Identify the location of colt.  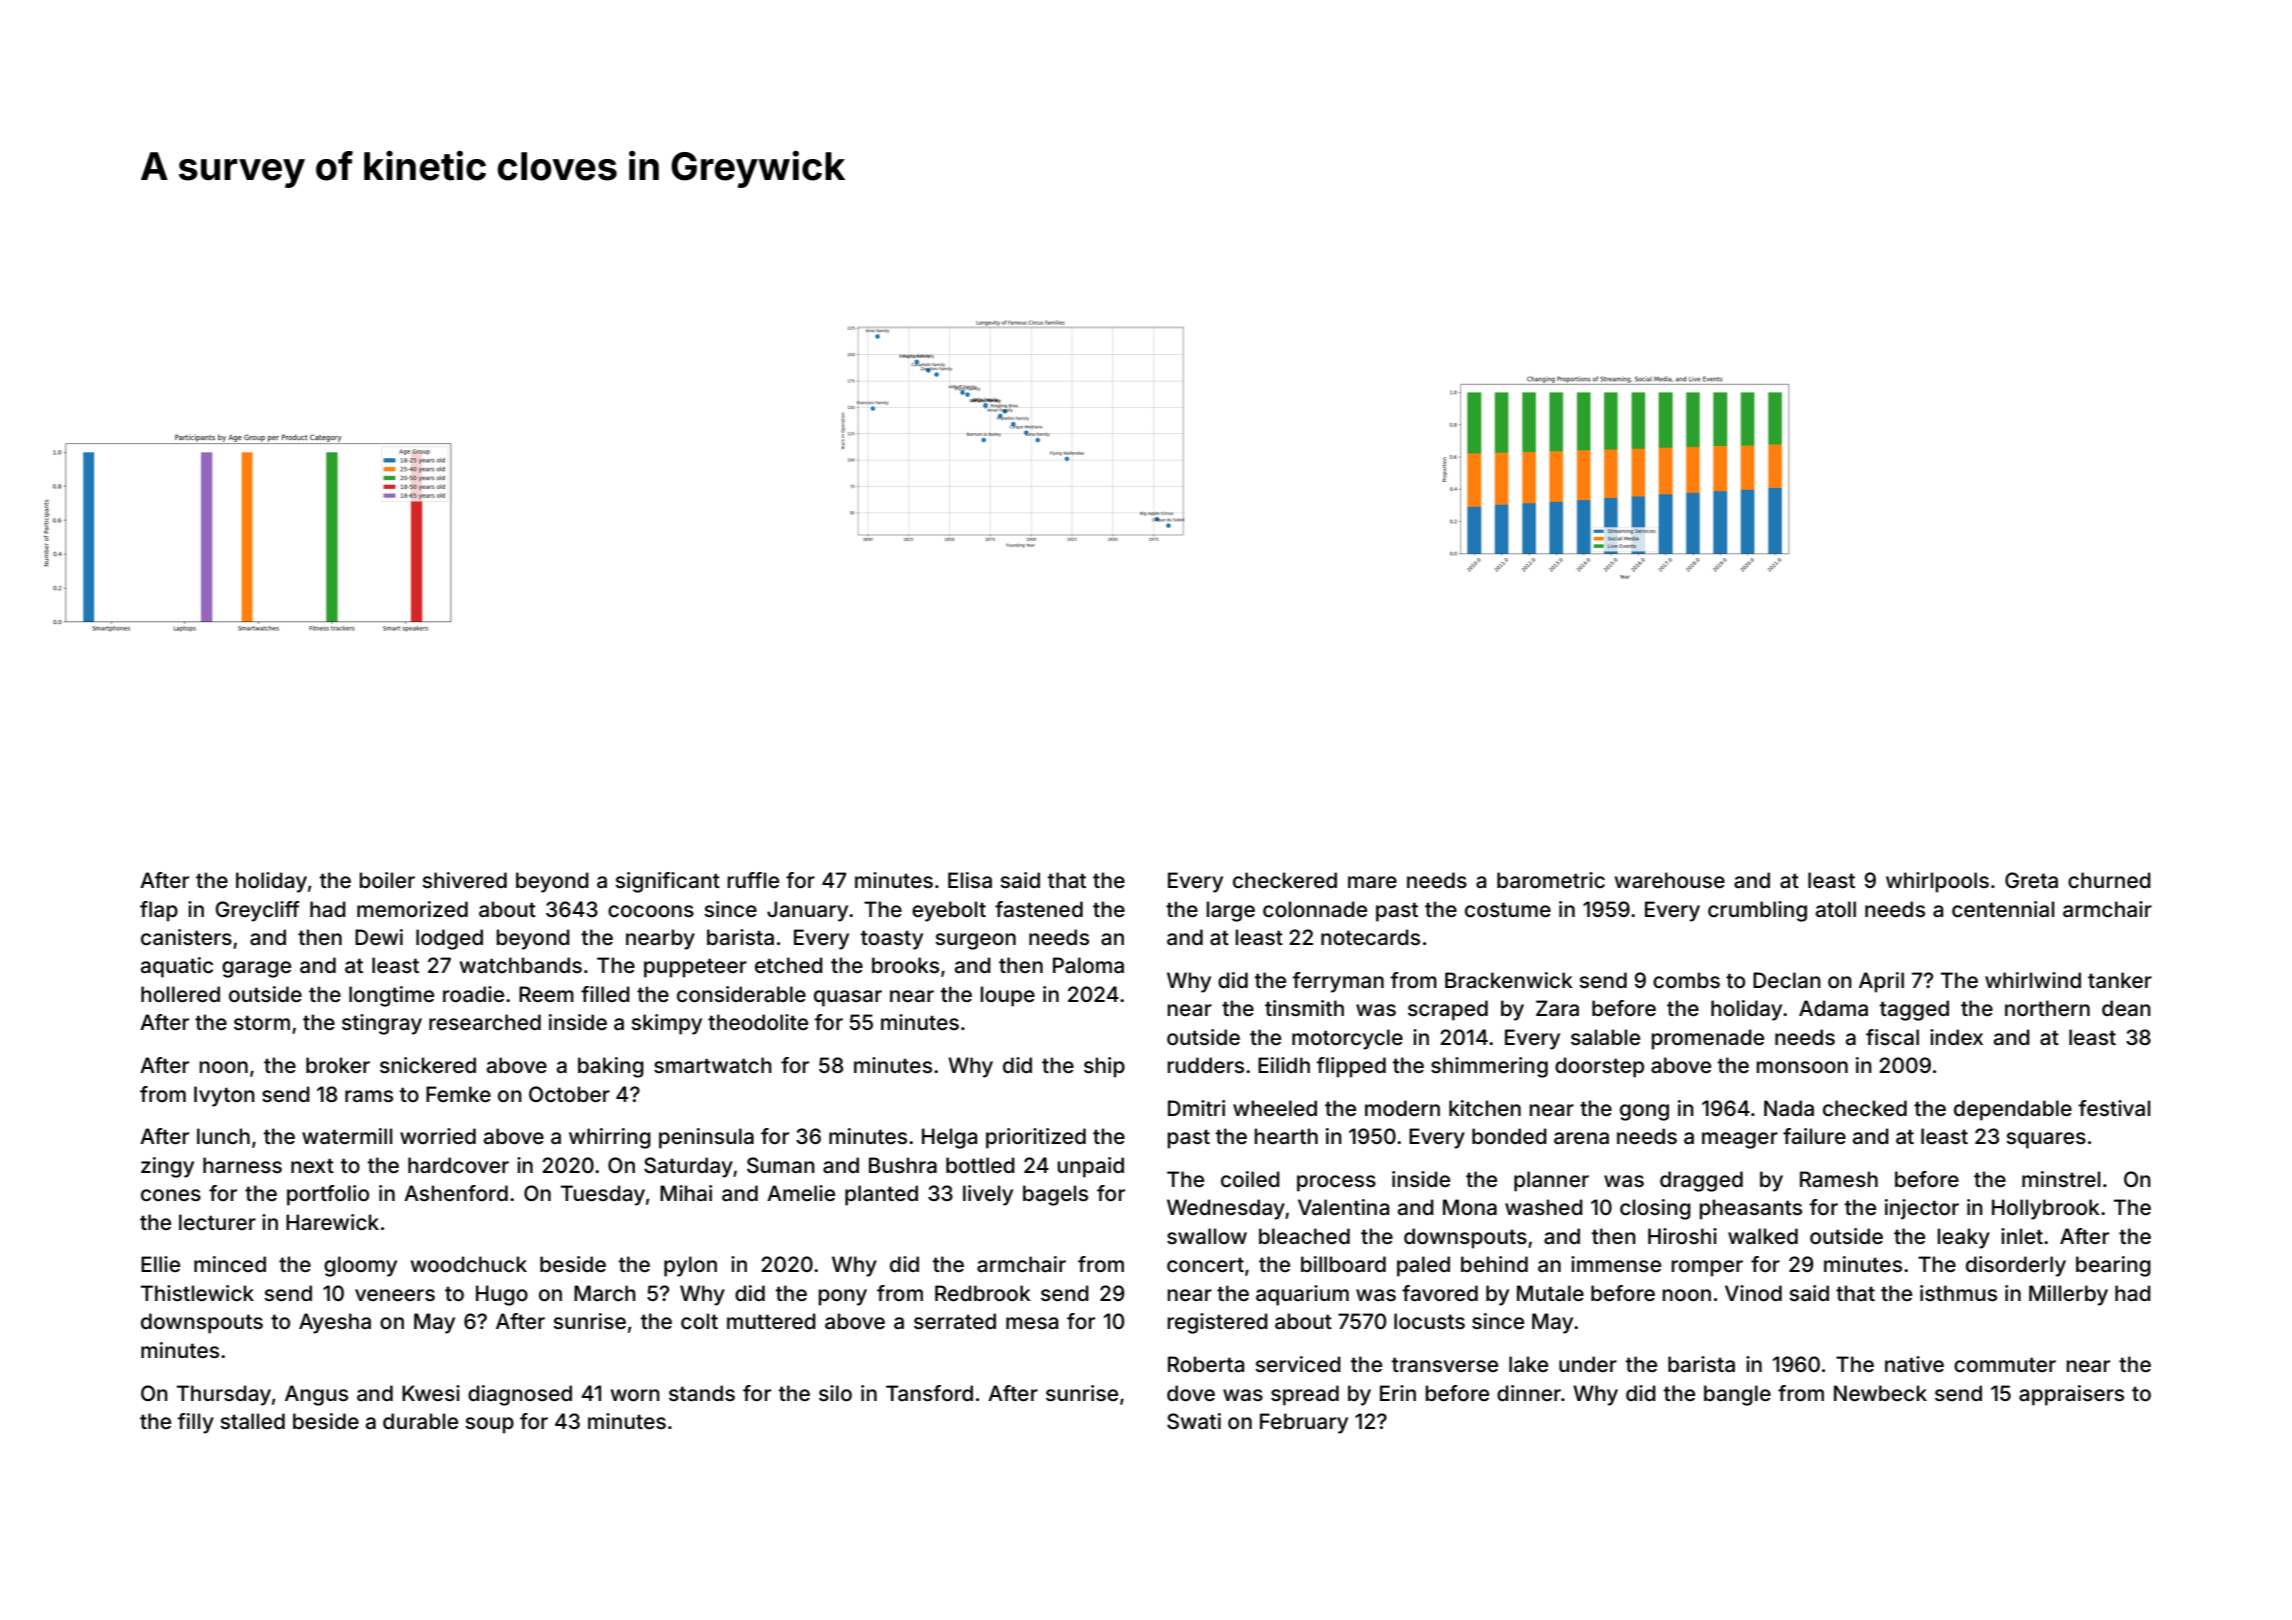
(699, 1321).
